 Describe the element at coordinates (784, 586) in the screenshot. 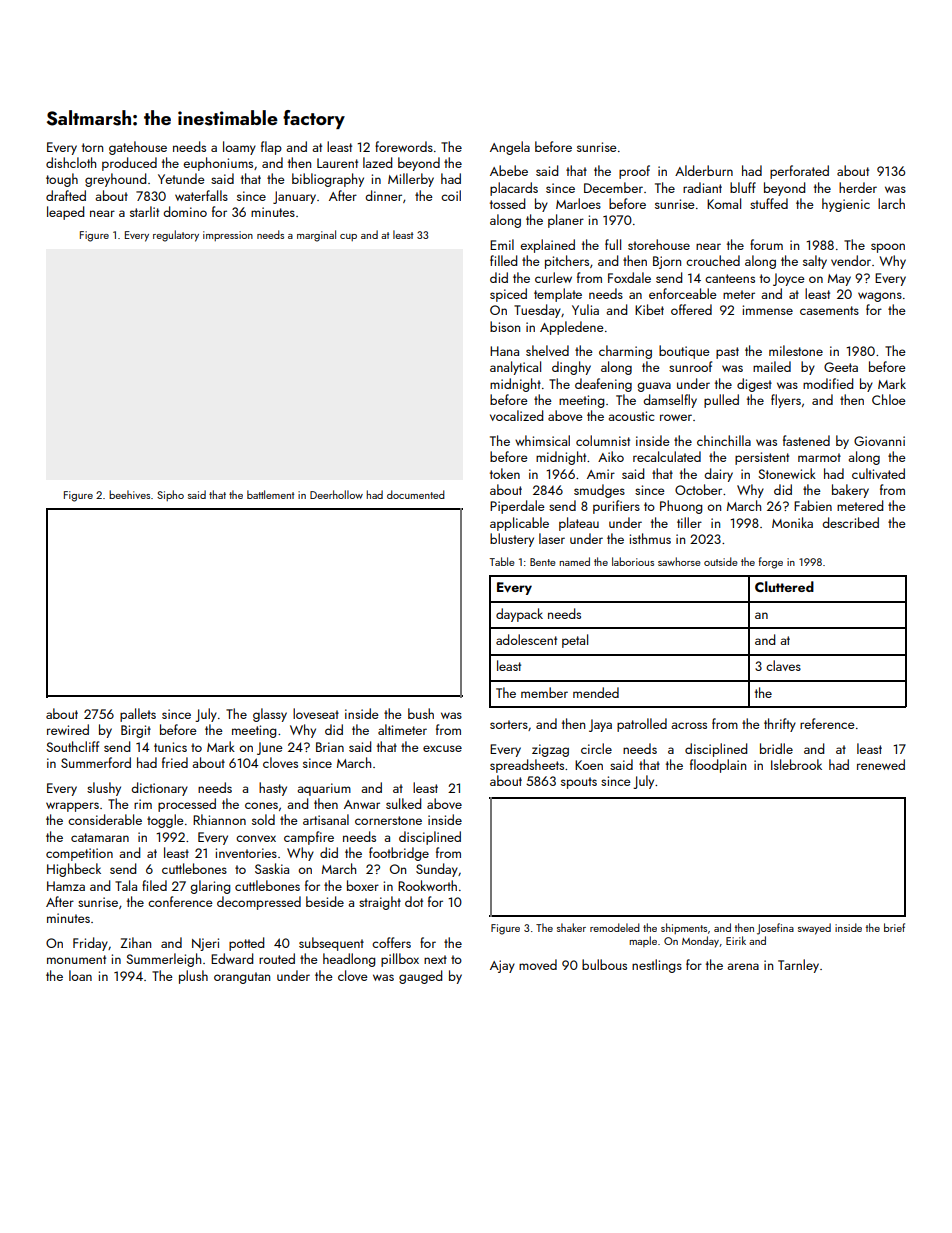

I see `Cluttered` at that location.
